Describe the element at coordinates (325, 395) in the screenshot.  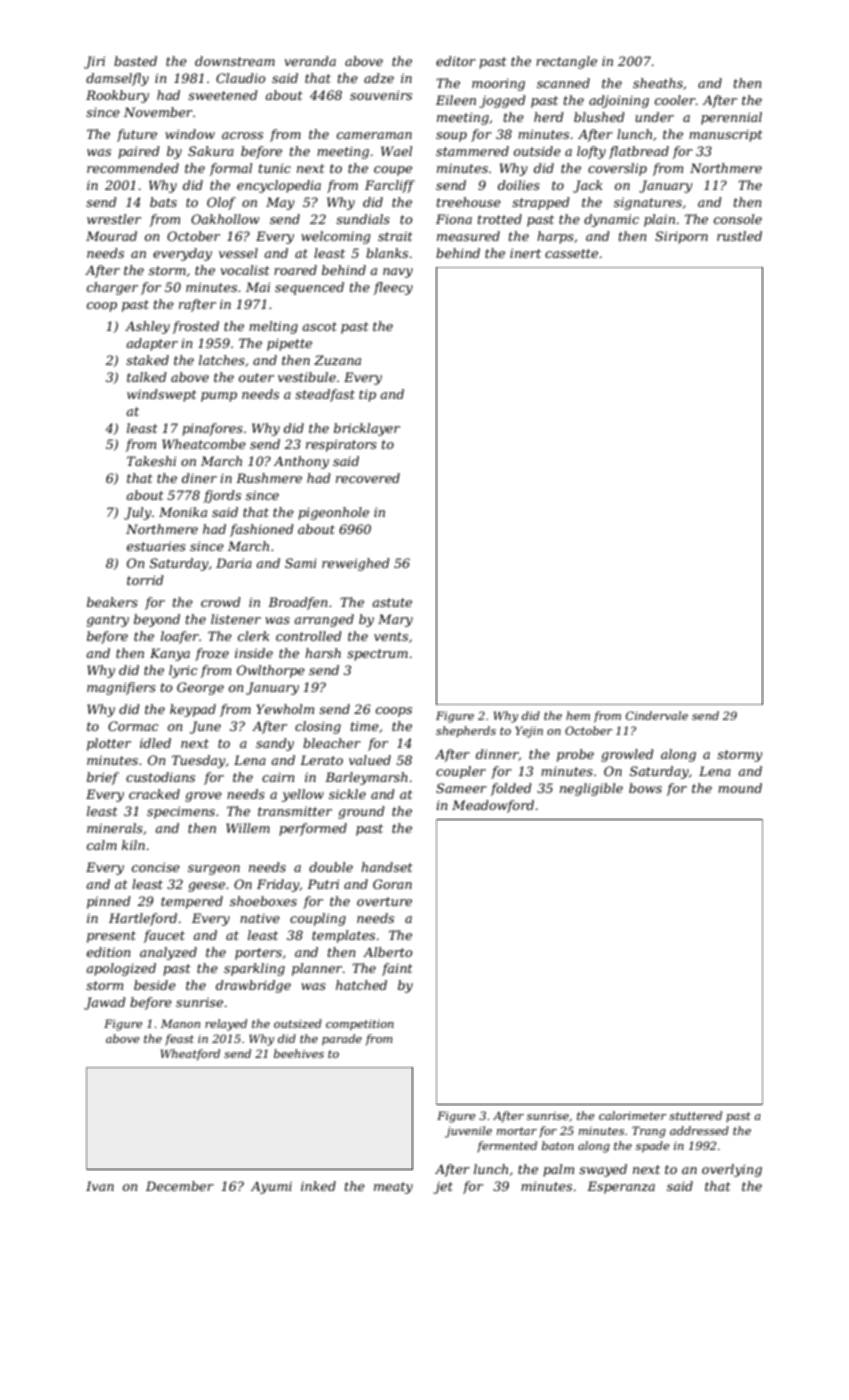
I see `steadfast` at that location.
